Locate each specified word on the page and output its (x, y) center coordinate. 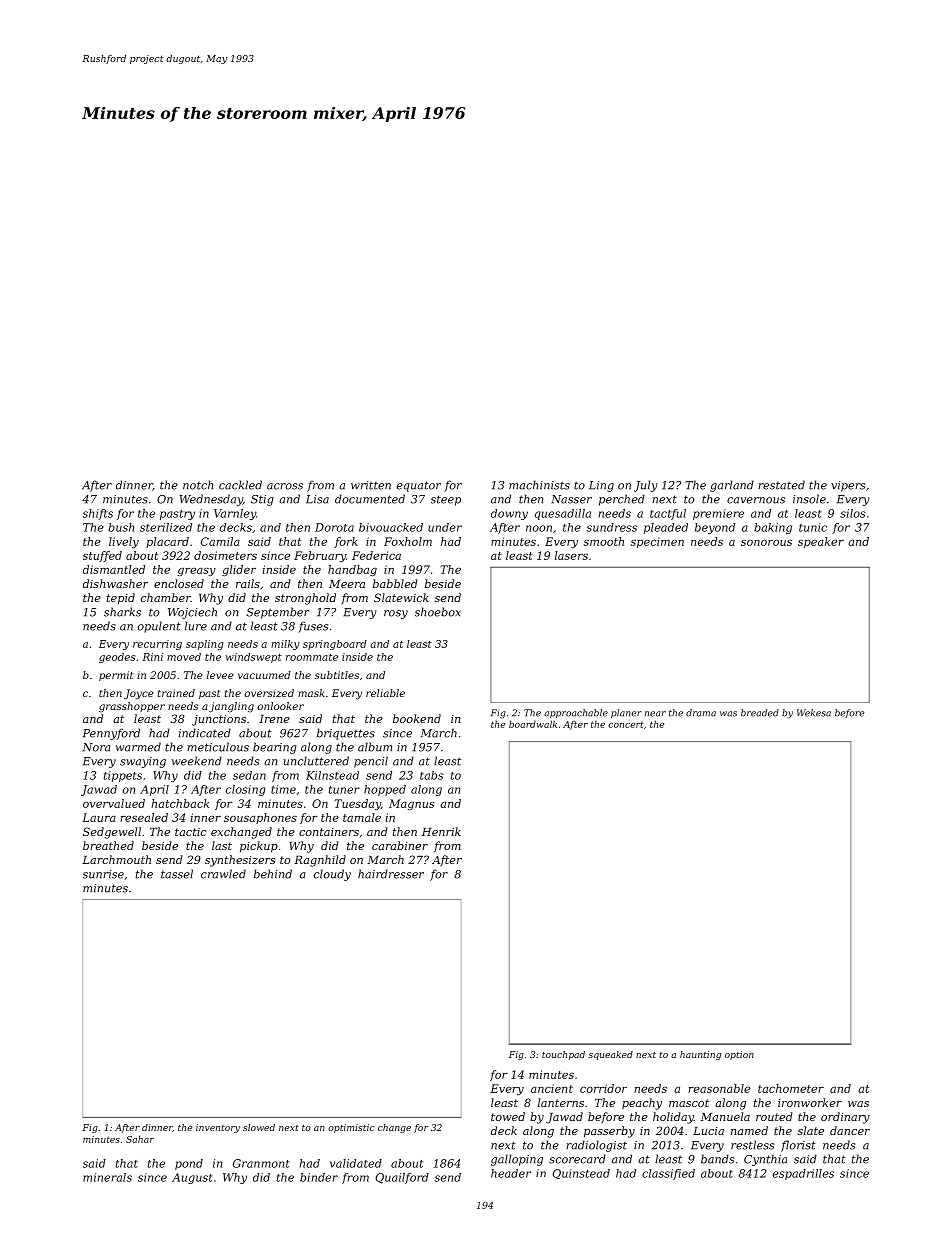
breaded (760, 713)
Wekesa (814, 713)
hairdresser (391, 874)
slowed (259, 1127)
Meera (347, 584)
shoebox (438, 612)
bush (121, 527)
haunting (700, 1055)
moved (184, 657)
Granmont (261, 1163)
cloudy (332, 875)
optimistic (351, 1128)
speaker (821, 542)
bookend (417, 718)
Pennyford (111, 734)
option (739, 1055)
